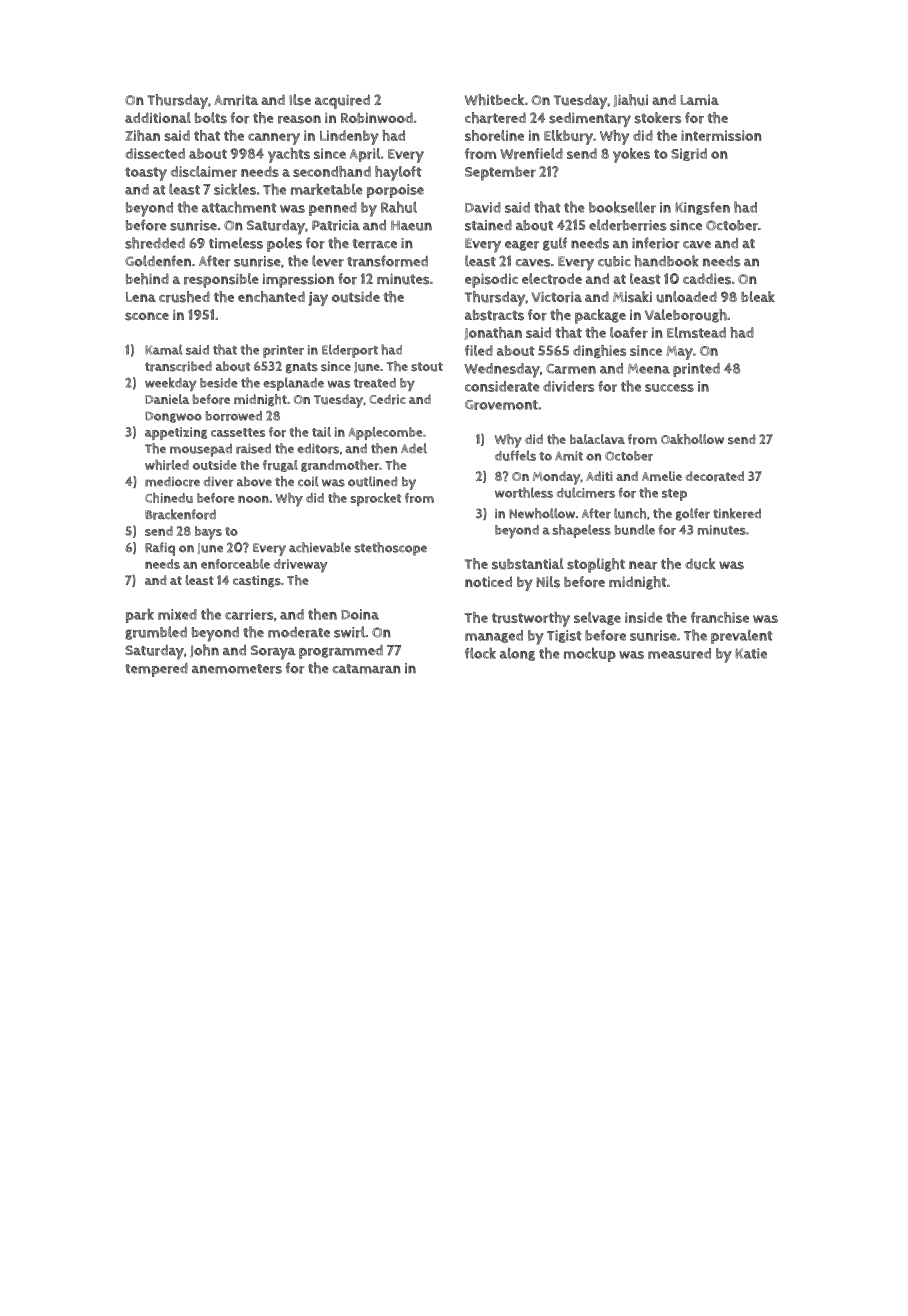 The height and width of the page is (1316, 908). Describe the element at coordinates (686, 297) in the page. I see `unloaded` at that location.
